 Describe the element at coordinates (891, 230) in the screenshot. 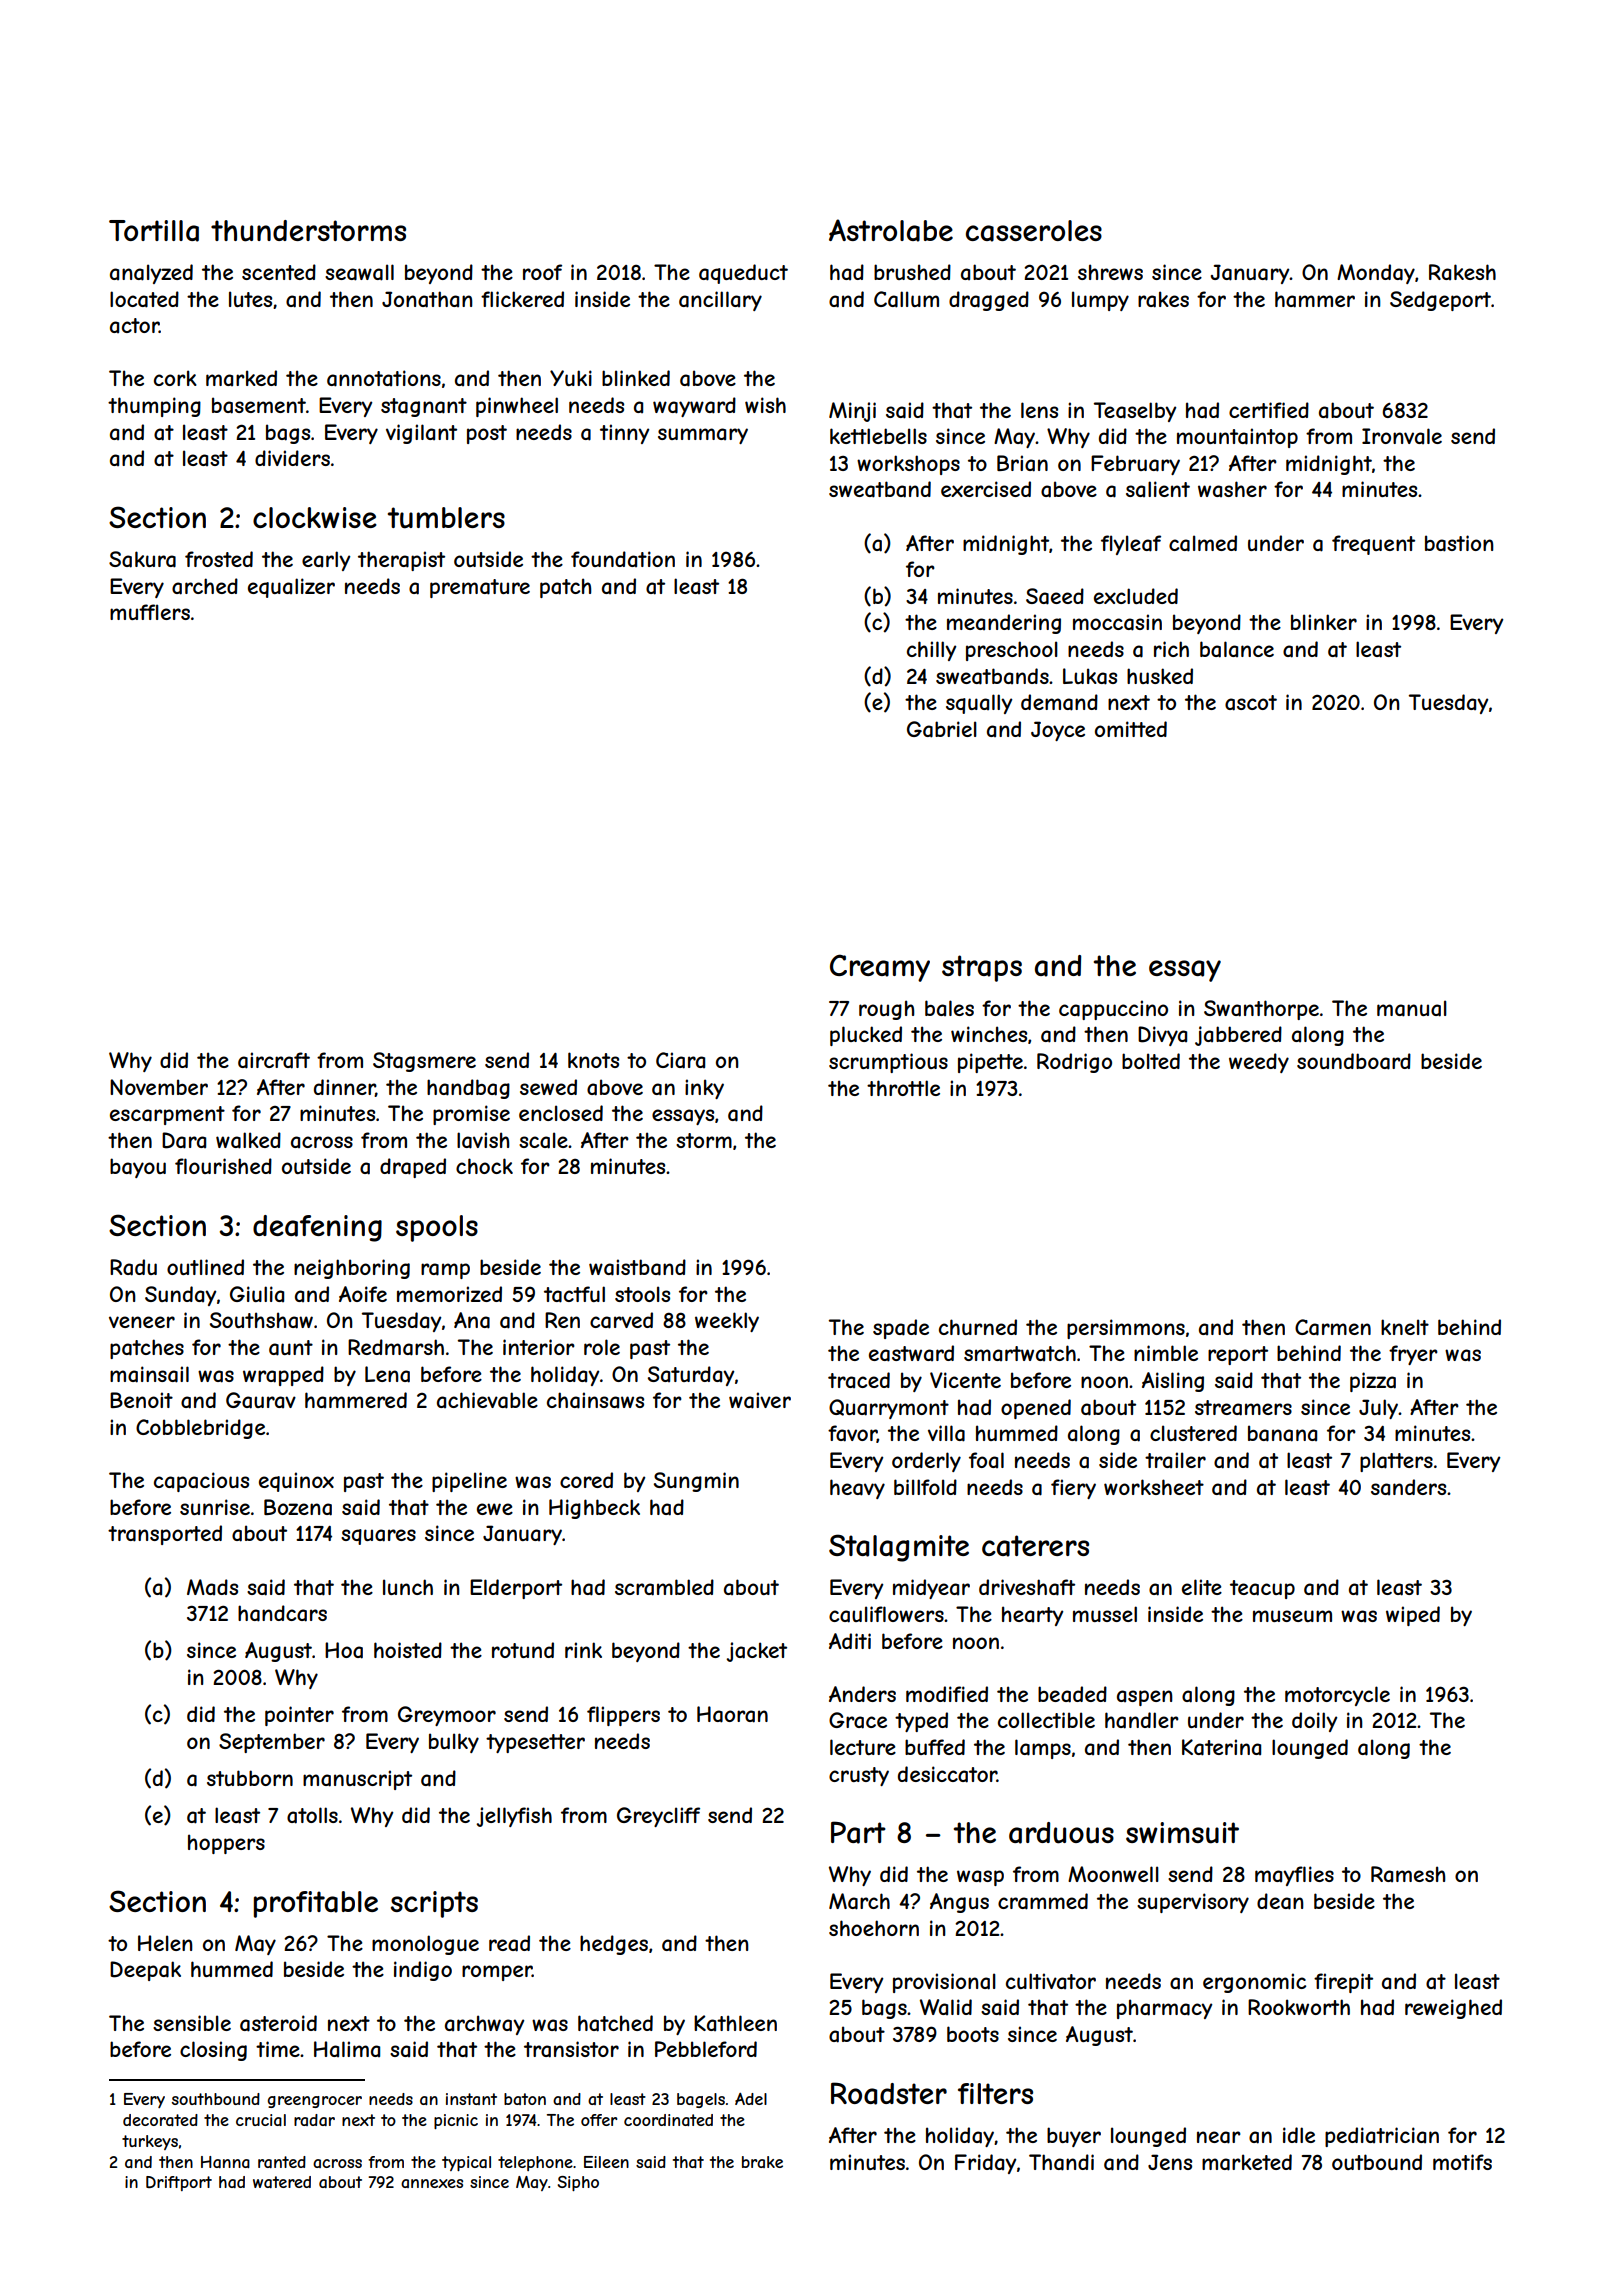

I see `Astrolabe` at that location.
